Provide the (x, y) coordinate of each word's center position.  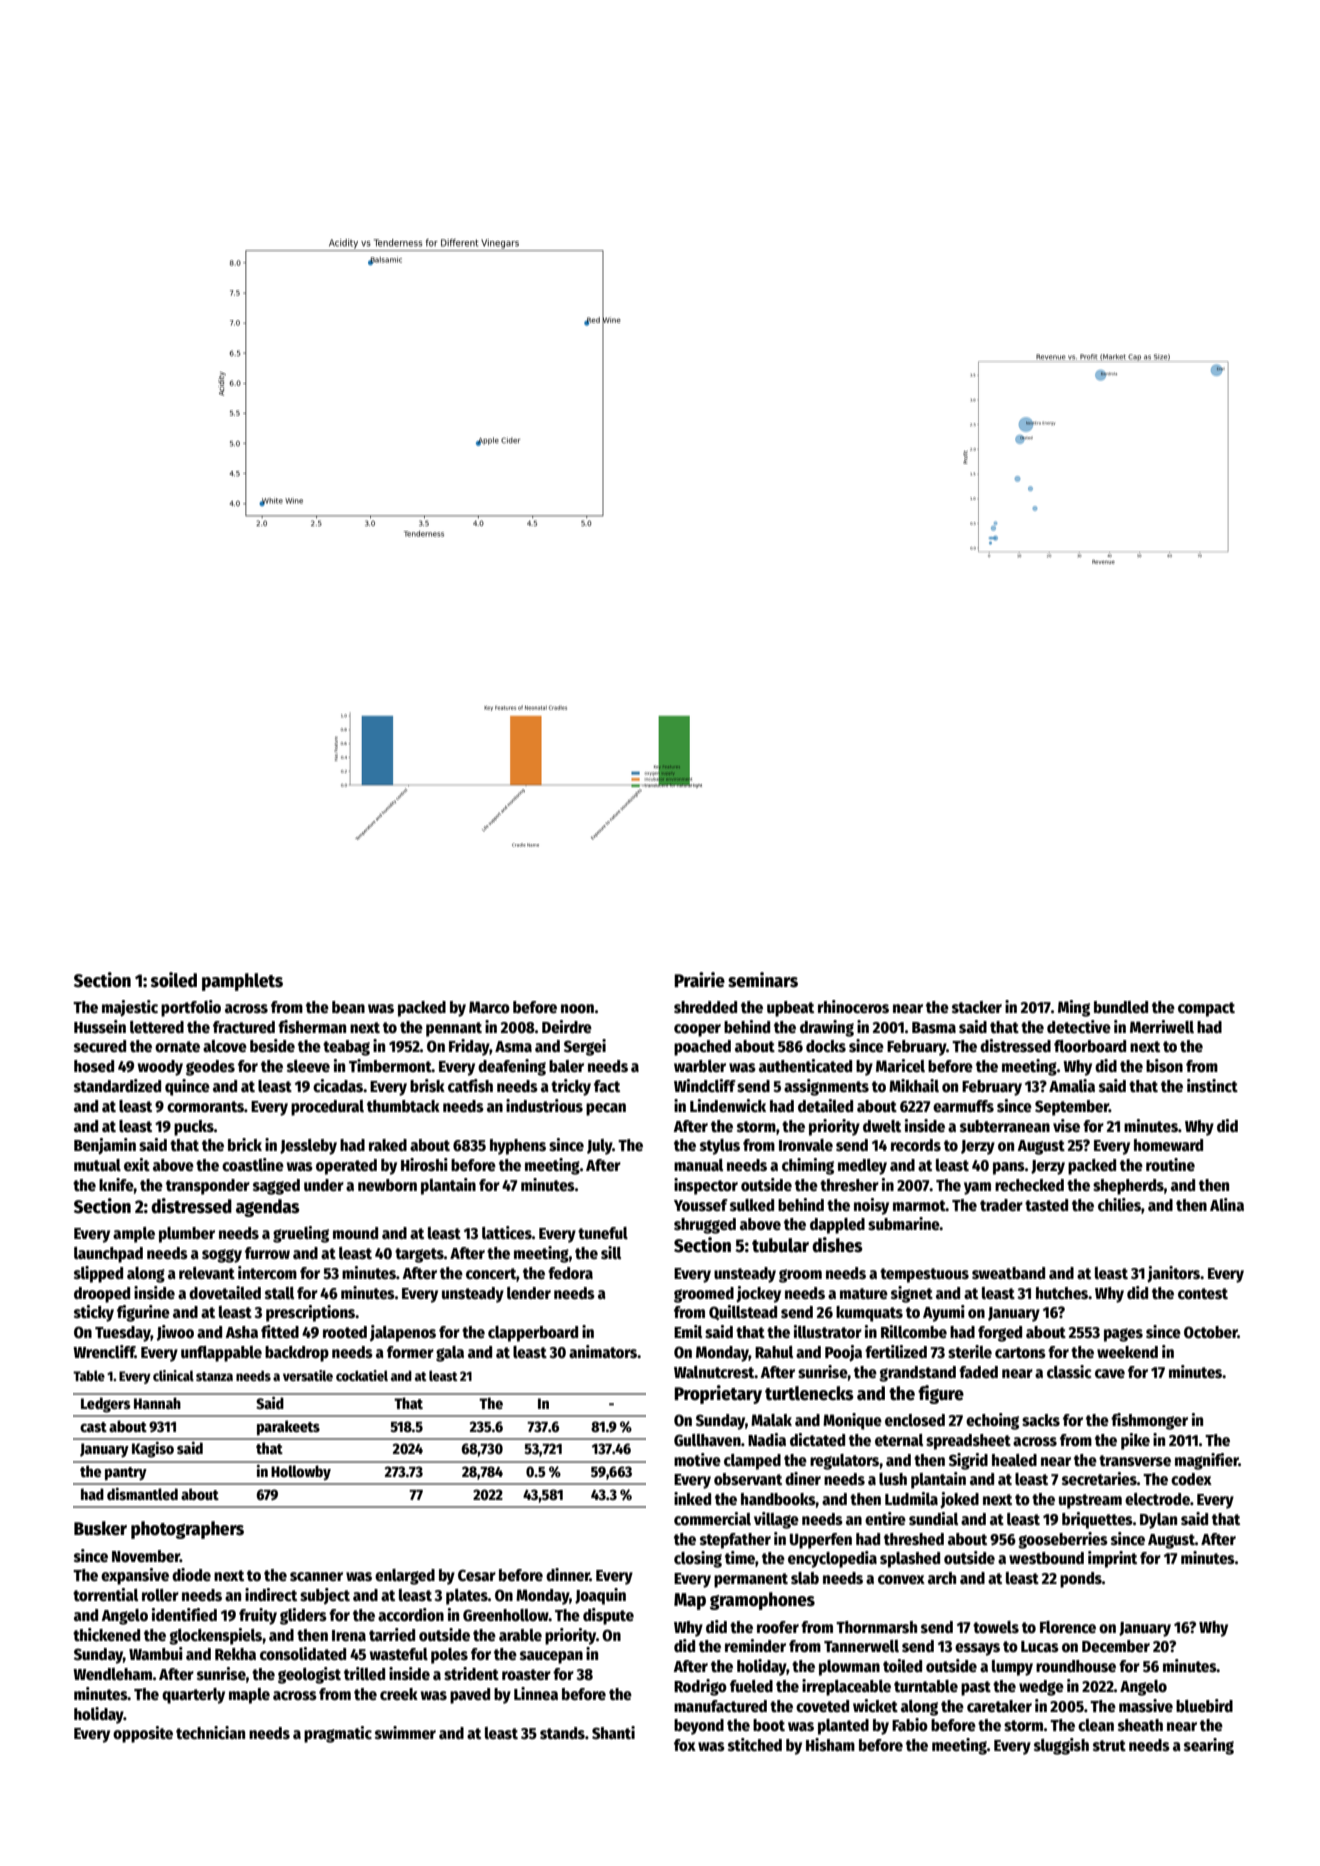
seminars (763, 980)
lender (529, 1293)
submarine (904, 1223)
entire (885, 1518)
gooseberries (1063, 1540)
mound (355, 1233)
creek (399, 1694)
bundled (1121, 1007)
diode (191, 1574)
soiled (174, 980)
